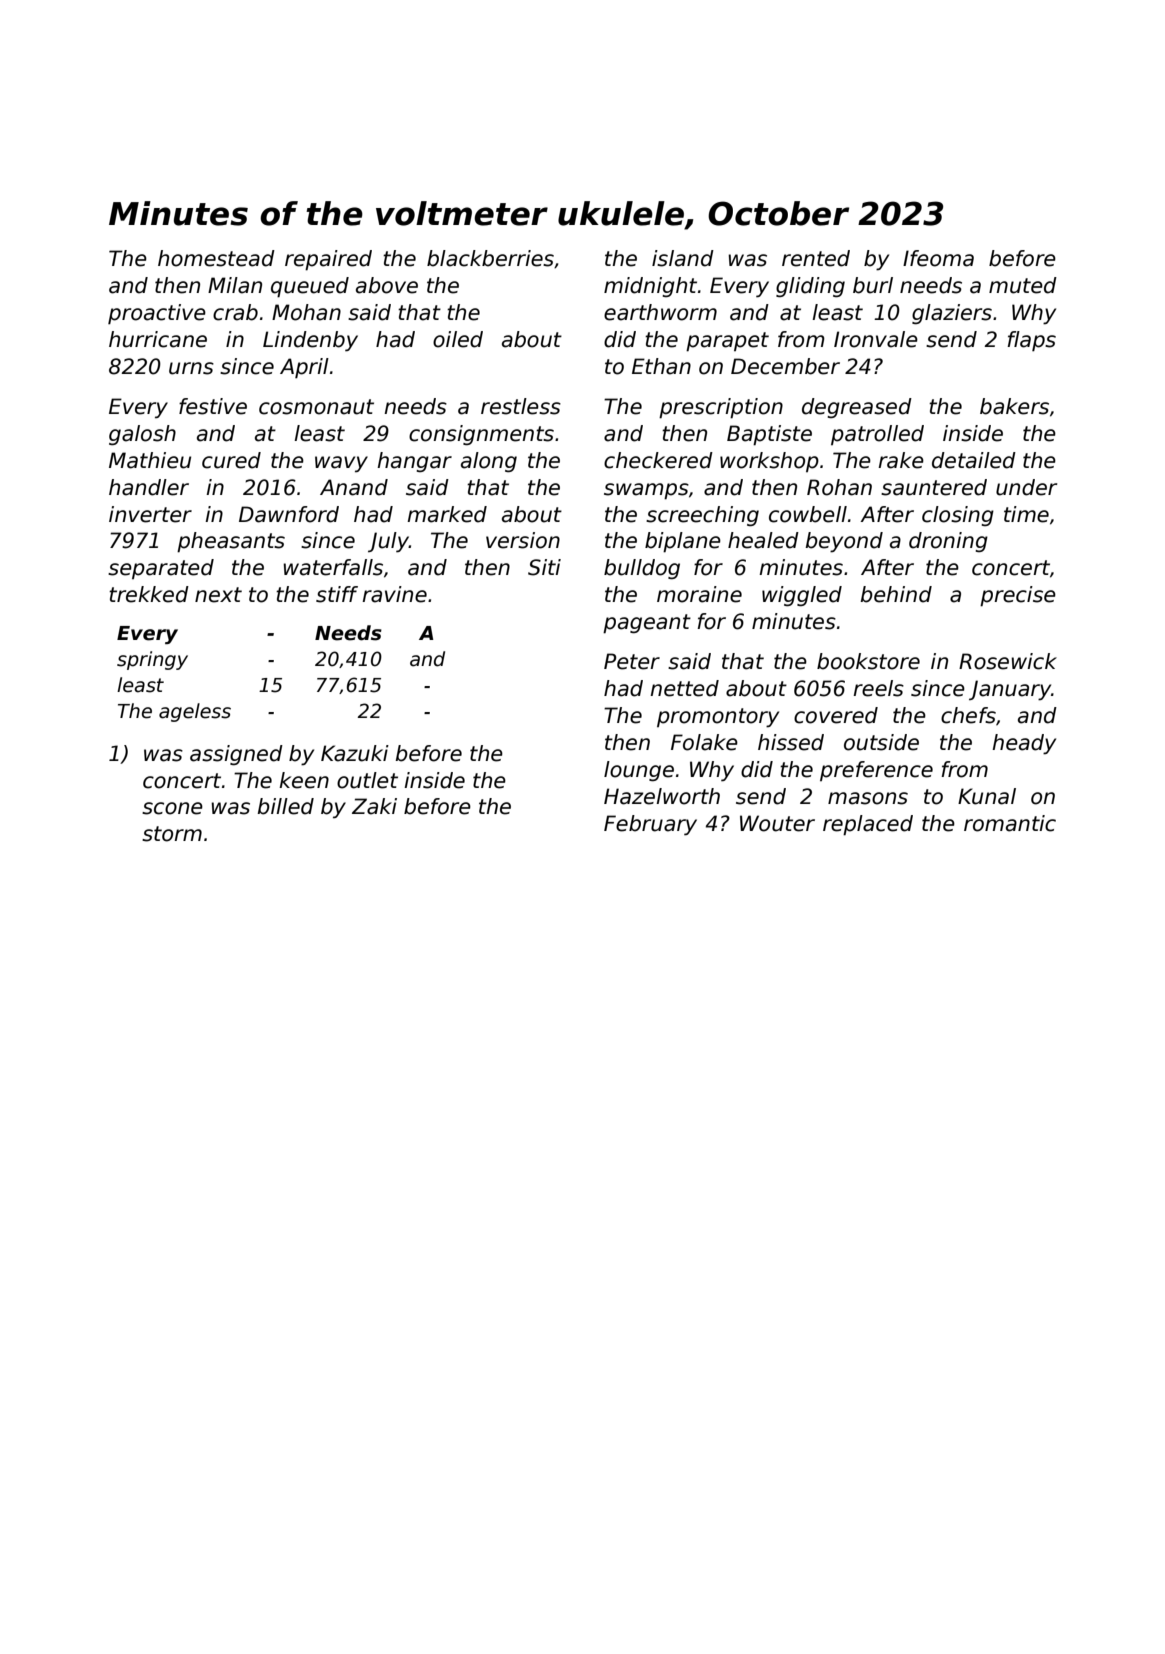  Describe the element at coordinates (354, 487) in the image. I see `Anand` at that location.
